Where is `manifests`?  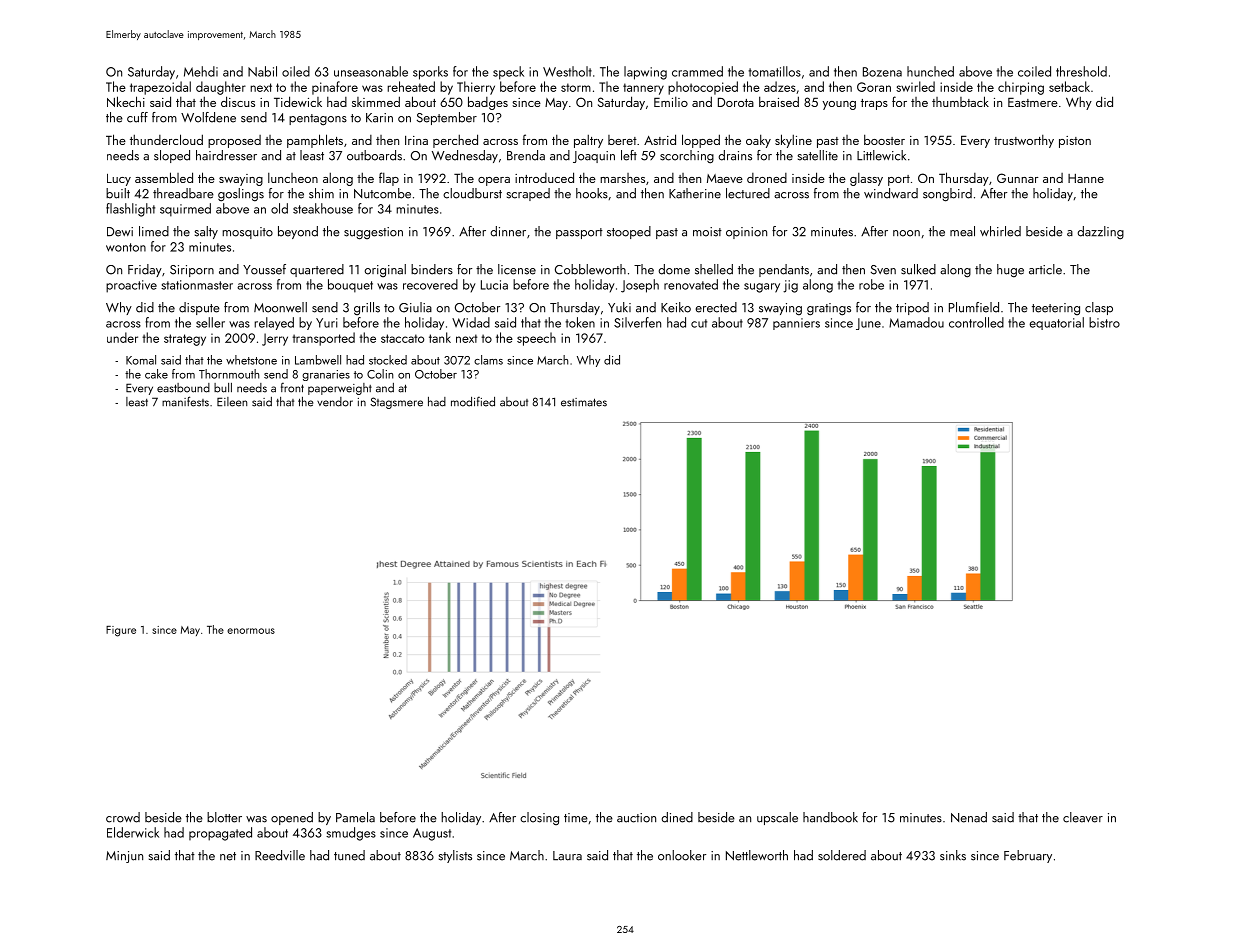 manifests is located at coordinates (185, 401).
